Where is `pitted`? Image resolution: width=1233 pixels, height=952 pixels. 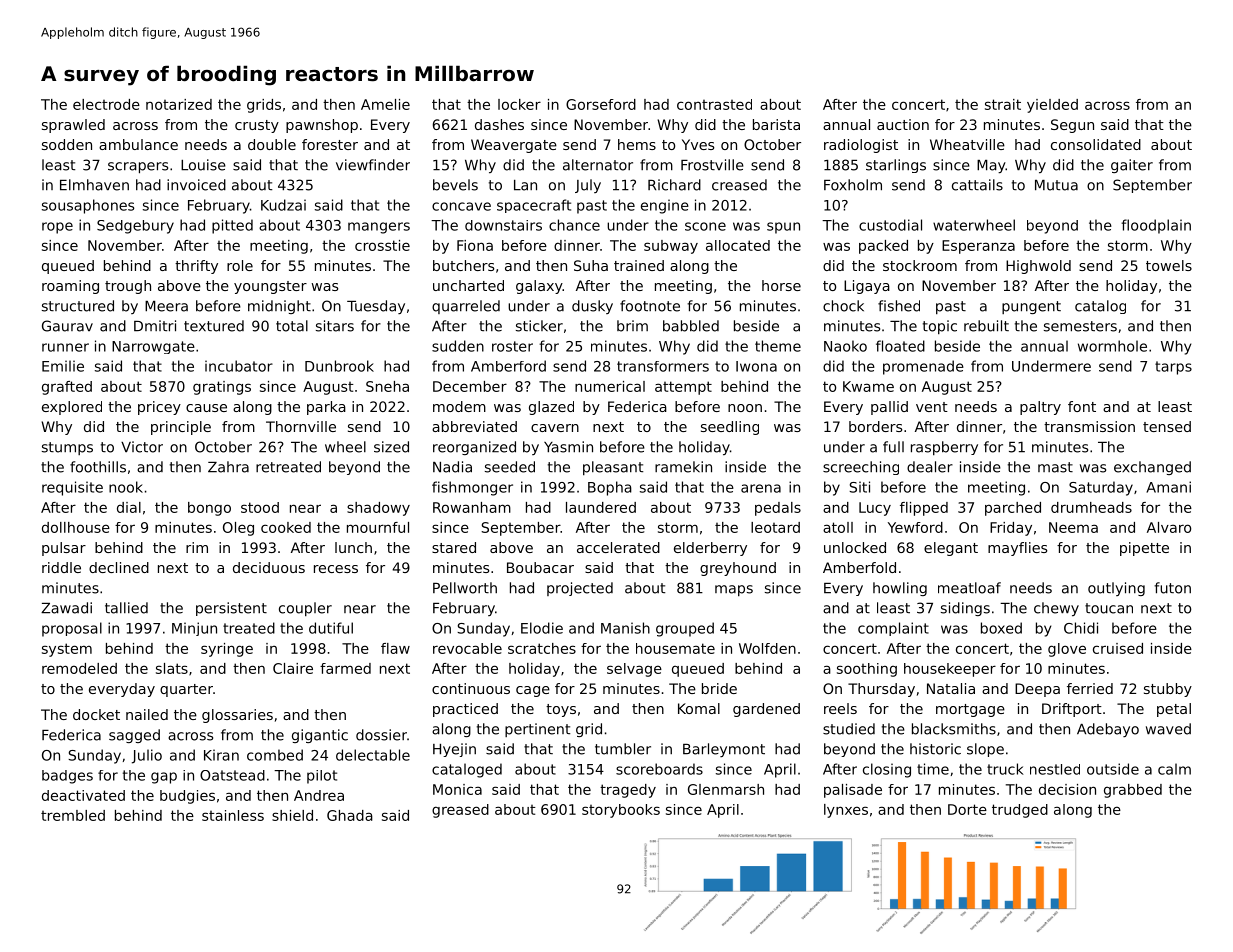 pitted is located at coordinates (232, 226).
